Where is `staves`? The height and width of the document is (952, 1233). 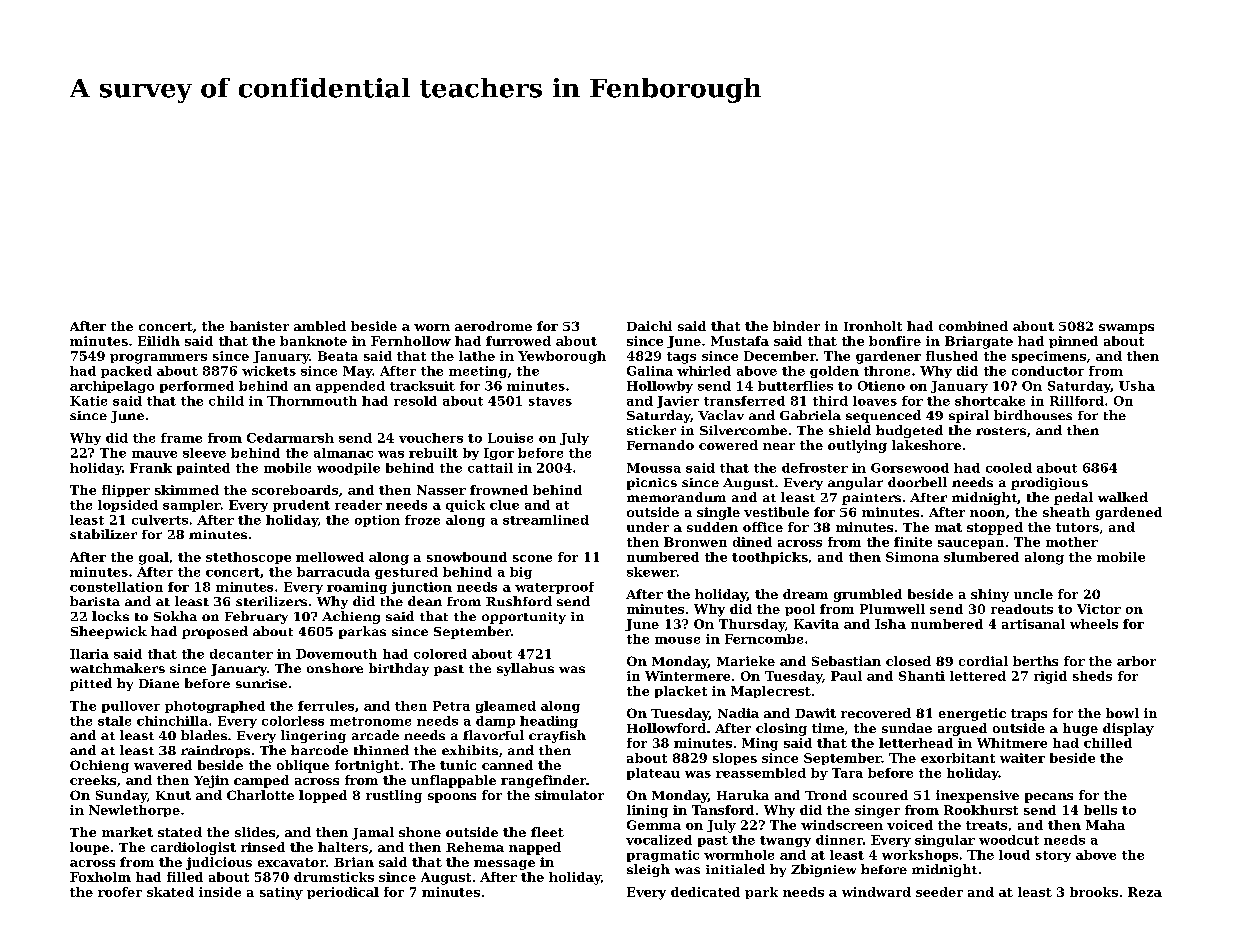
staves is located at coordinates (550, 401).
